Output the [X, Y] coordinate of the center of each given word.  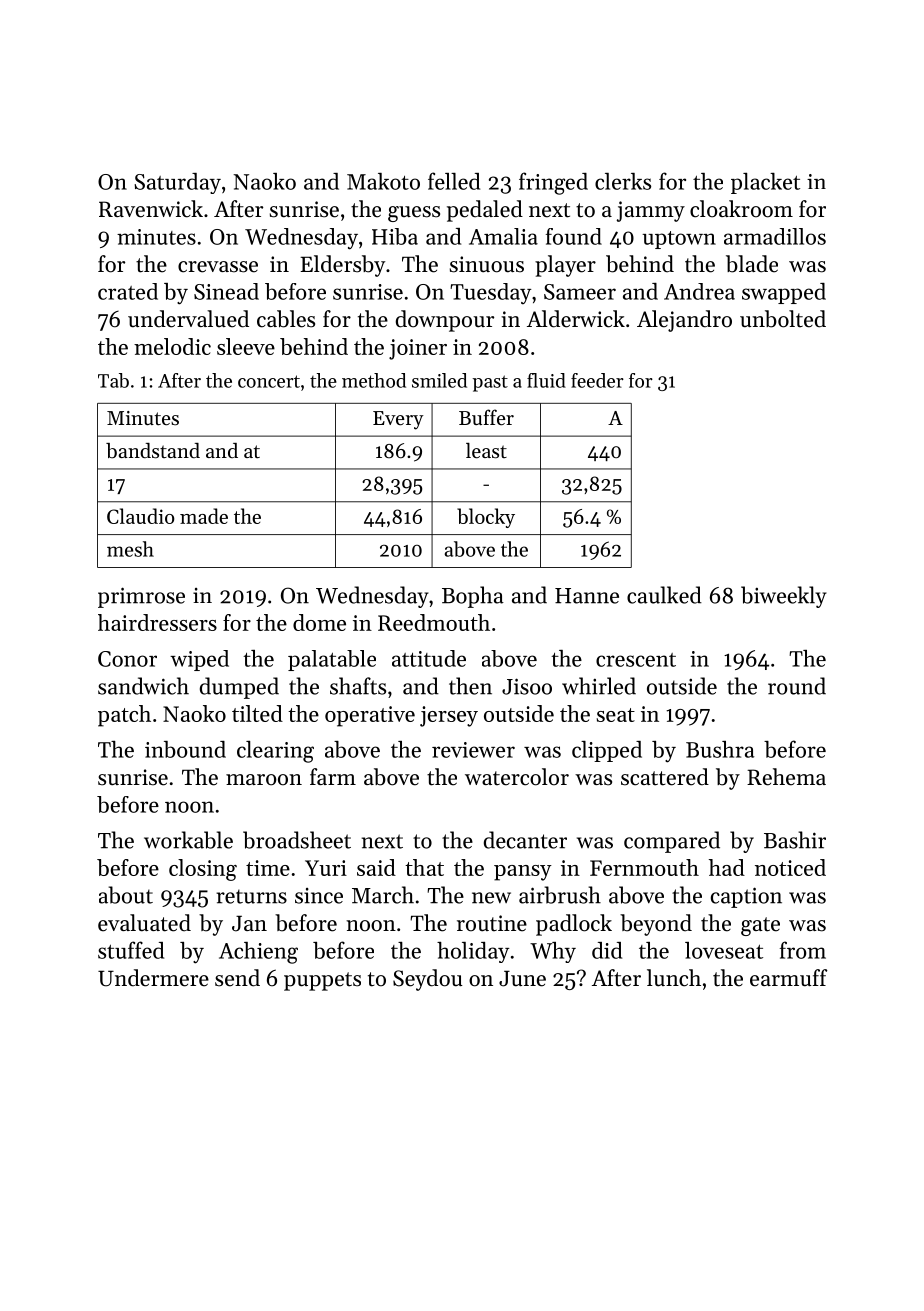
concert [269, 381]
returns [251, 896]
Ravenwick [151, 209]
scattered [665, 777]
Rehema [786, 777]
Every [398, 420]
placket [765, 183]
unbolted [783, 319]
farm [333, 776]
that [424, 867]
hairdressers [157, 622]
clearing [275, 752]
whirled [599, 686]
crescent [636, 660]
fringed [553, 183]
